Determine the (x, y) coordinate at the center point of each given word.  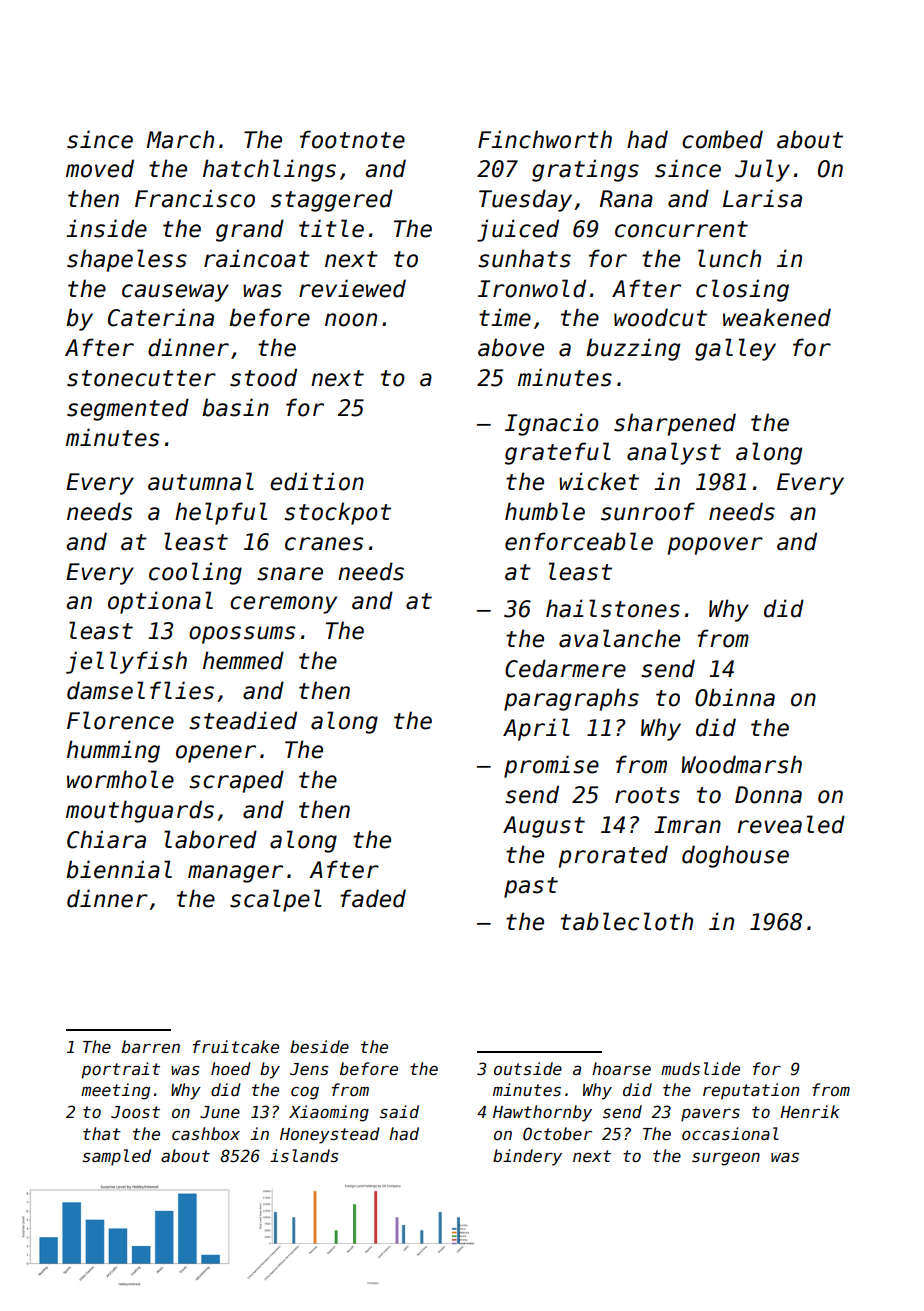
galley (735, 349)
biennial (119, 869)
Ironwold (532, 288)
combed (722, 139)
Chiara (106, 839)
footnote (352, 139)
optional (160, 602)
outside (528, 1069)
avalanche (619, 638)
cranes (324, 544)
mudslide (700, 1068)
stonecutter (141, 378)
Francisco (195, 198)
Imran (687, 825)
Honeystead (330, 1135)
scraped (236, 781)
